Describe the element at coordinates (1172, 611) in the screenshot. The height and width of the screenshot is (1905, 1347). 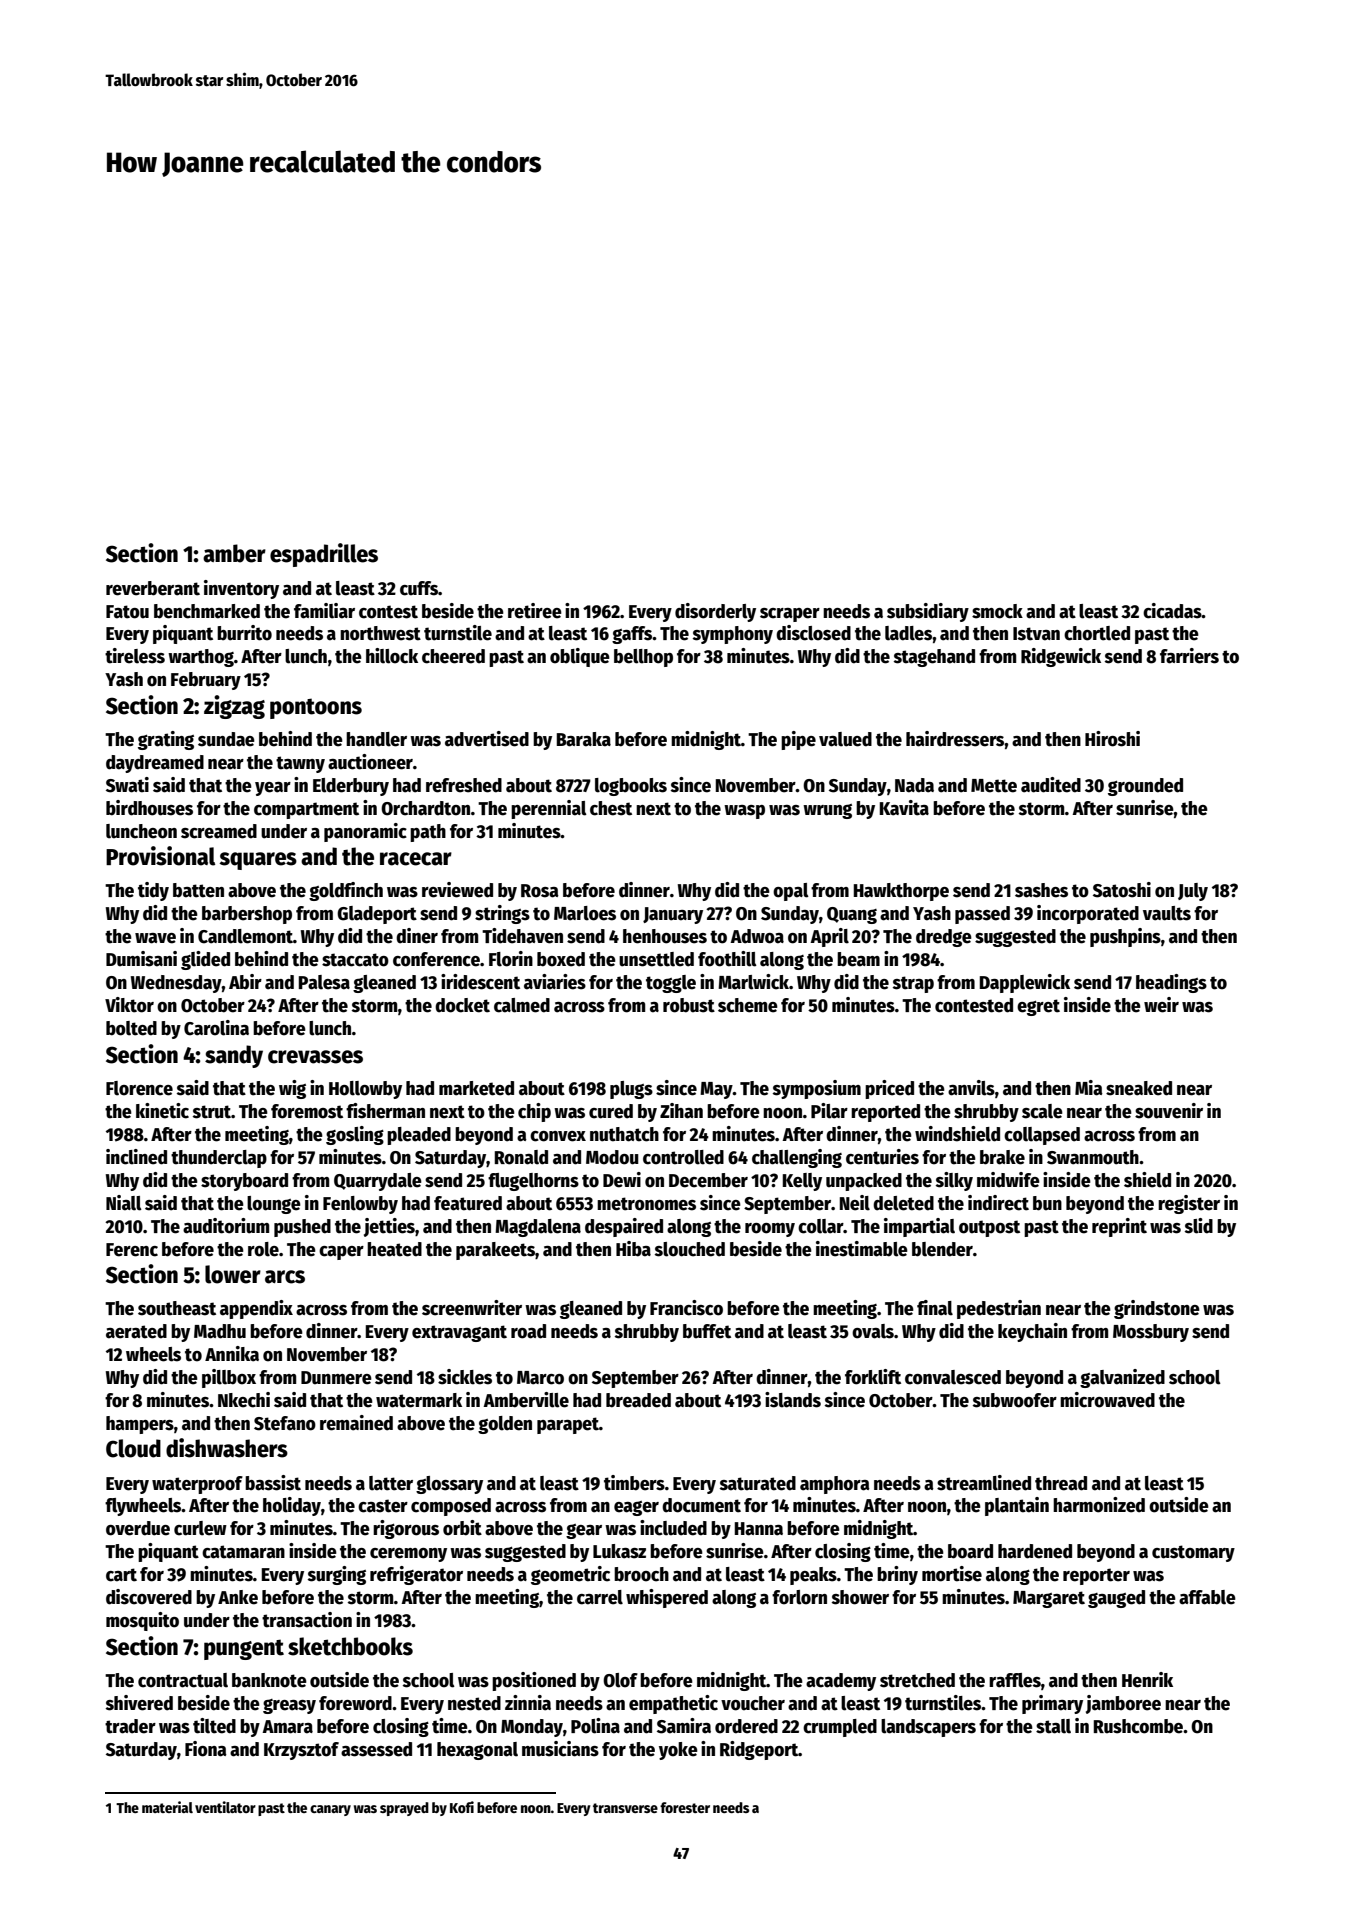
I see `cicadas` at that location.
